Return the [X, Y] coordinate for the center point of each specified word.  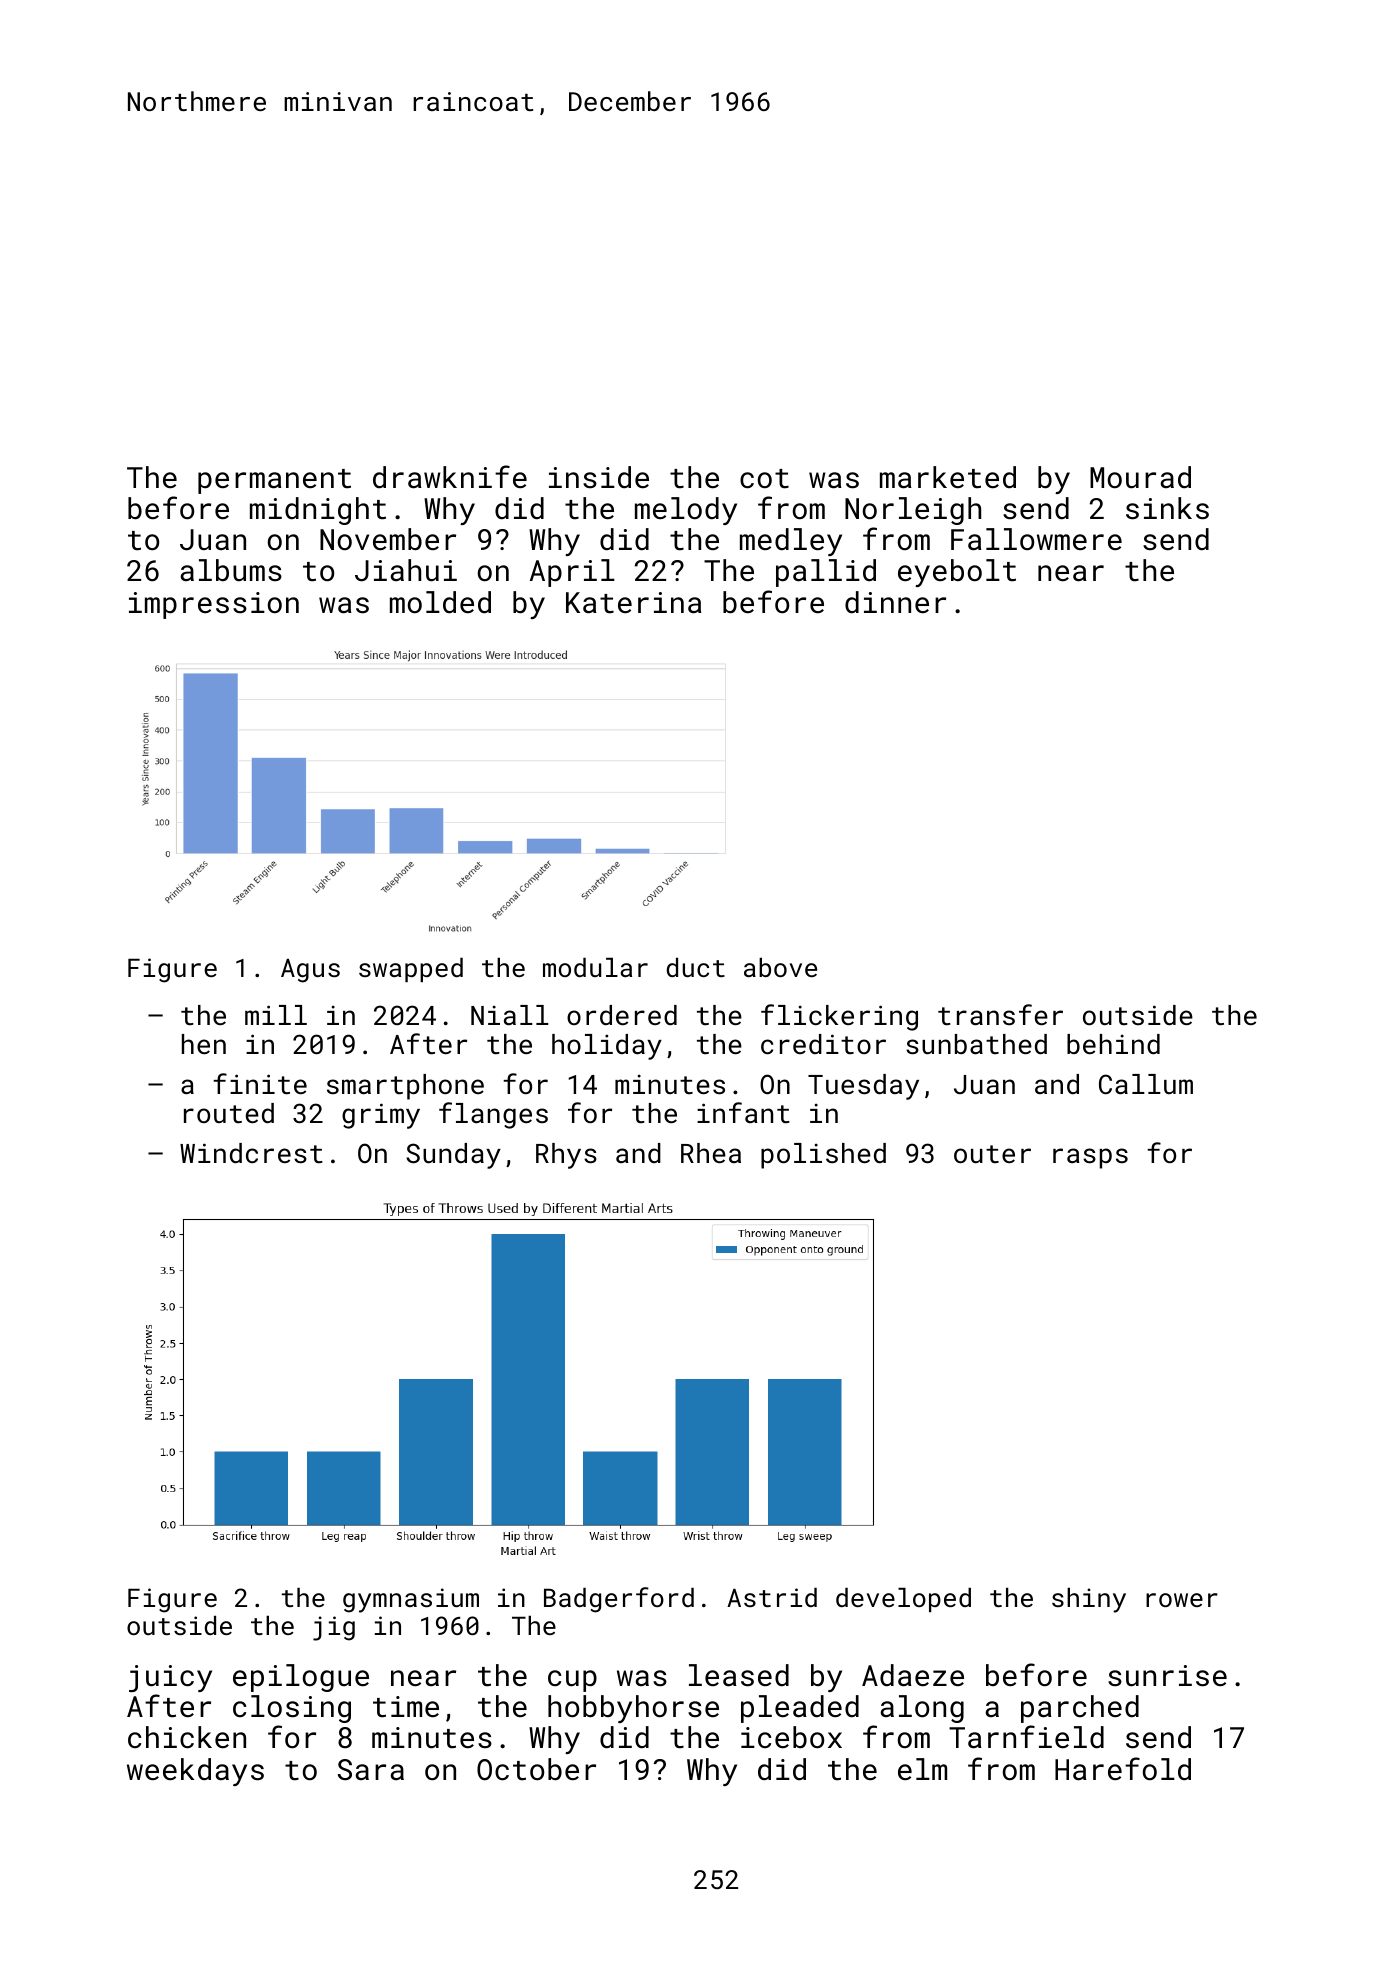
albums [231, 570]
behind [1113, 1044]
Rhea [711, 1153]
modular [595, 967]
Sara [371, 1770]
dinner [895, 602]
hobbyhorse [633, 1709]
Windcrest [251, 1153]
